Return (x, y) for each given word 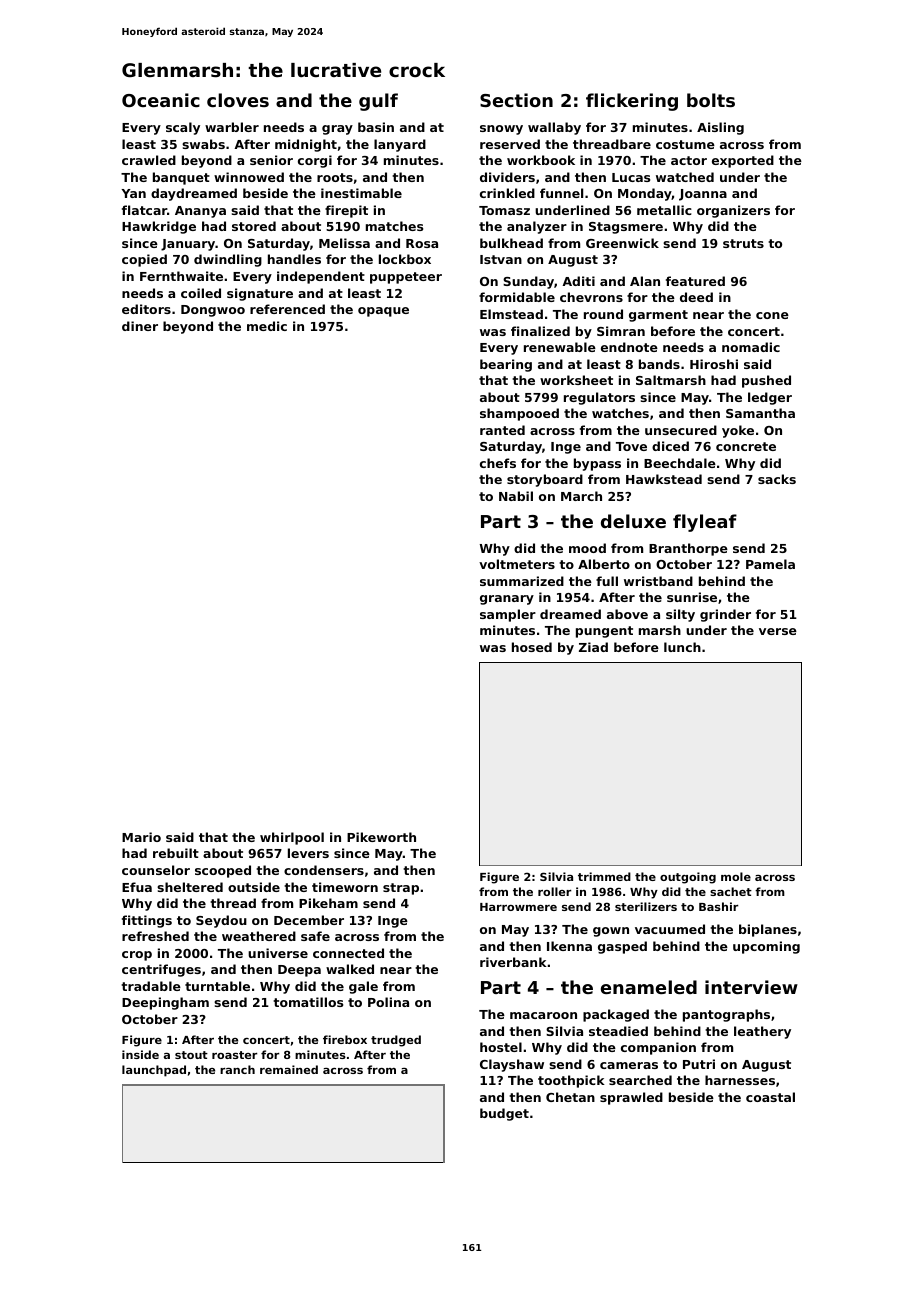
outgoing (688, 878)
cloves (238, 100)
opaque (383, 312)
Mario (141, 837)
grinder (725, 615)
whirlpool (292, 838)
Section (516, 100)
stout (191, 1055)
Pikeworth (381, 837)
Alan (645, 281)
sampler (508, 615)
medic (267, 326)
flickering (632, 102)
